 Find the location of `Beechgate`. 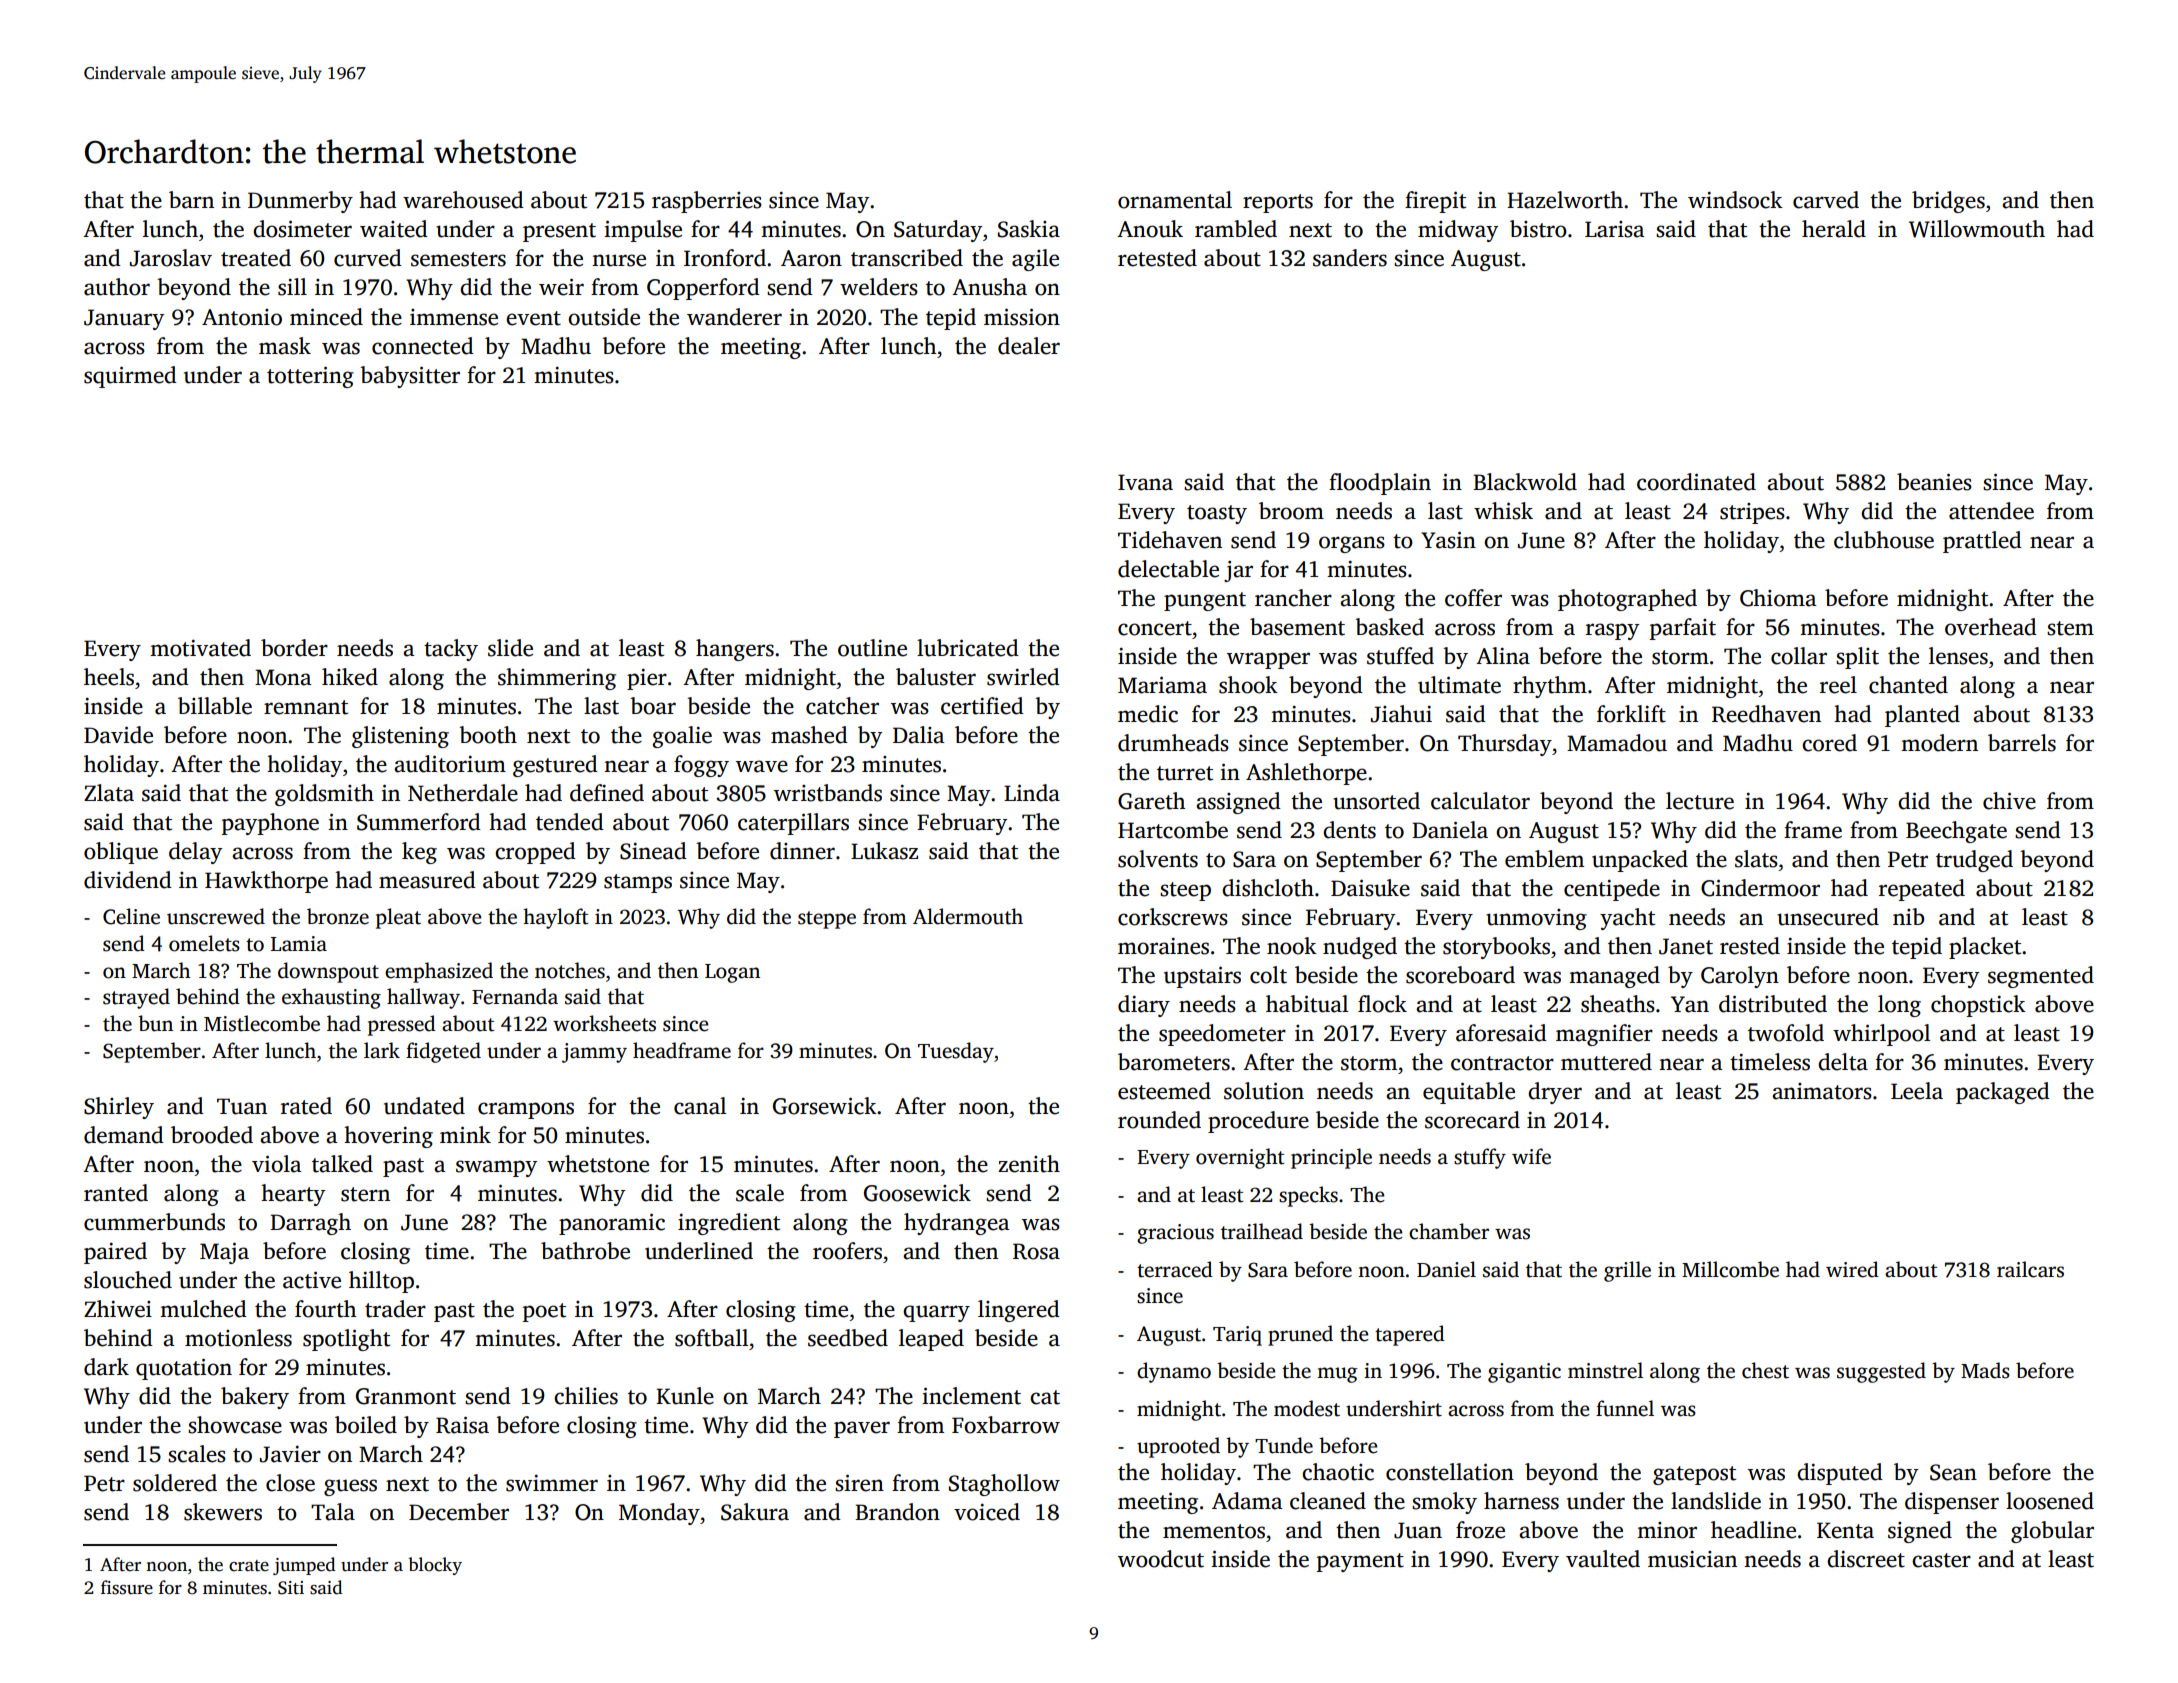

Beechgate is located at coordinates (1956, 832).
